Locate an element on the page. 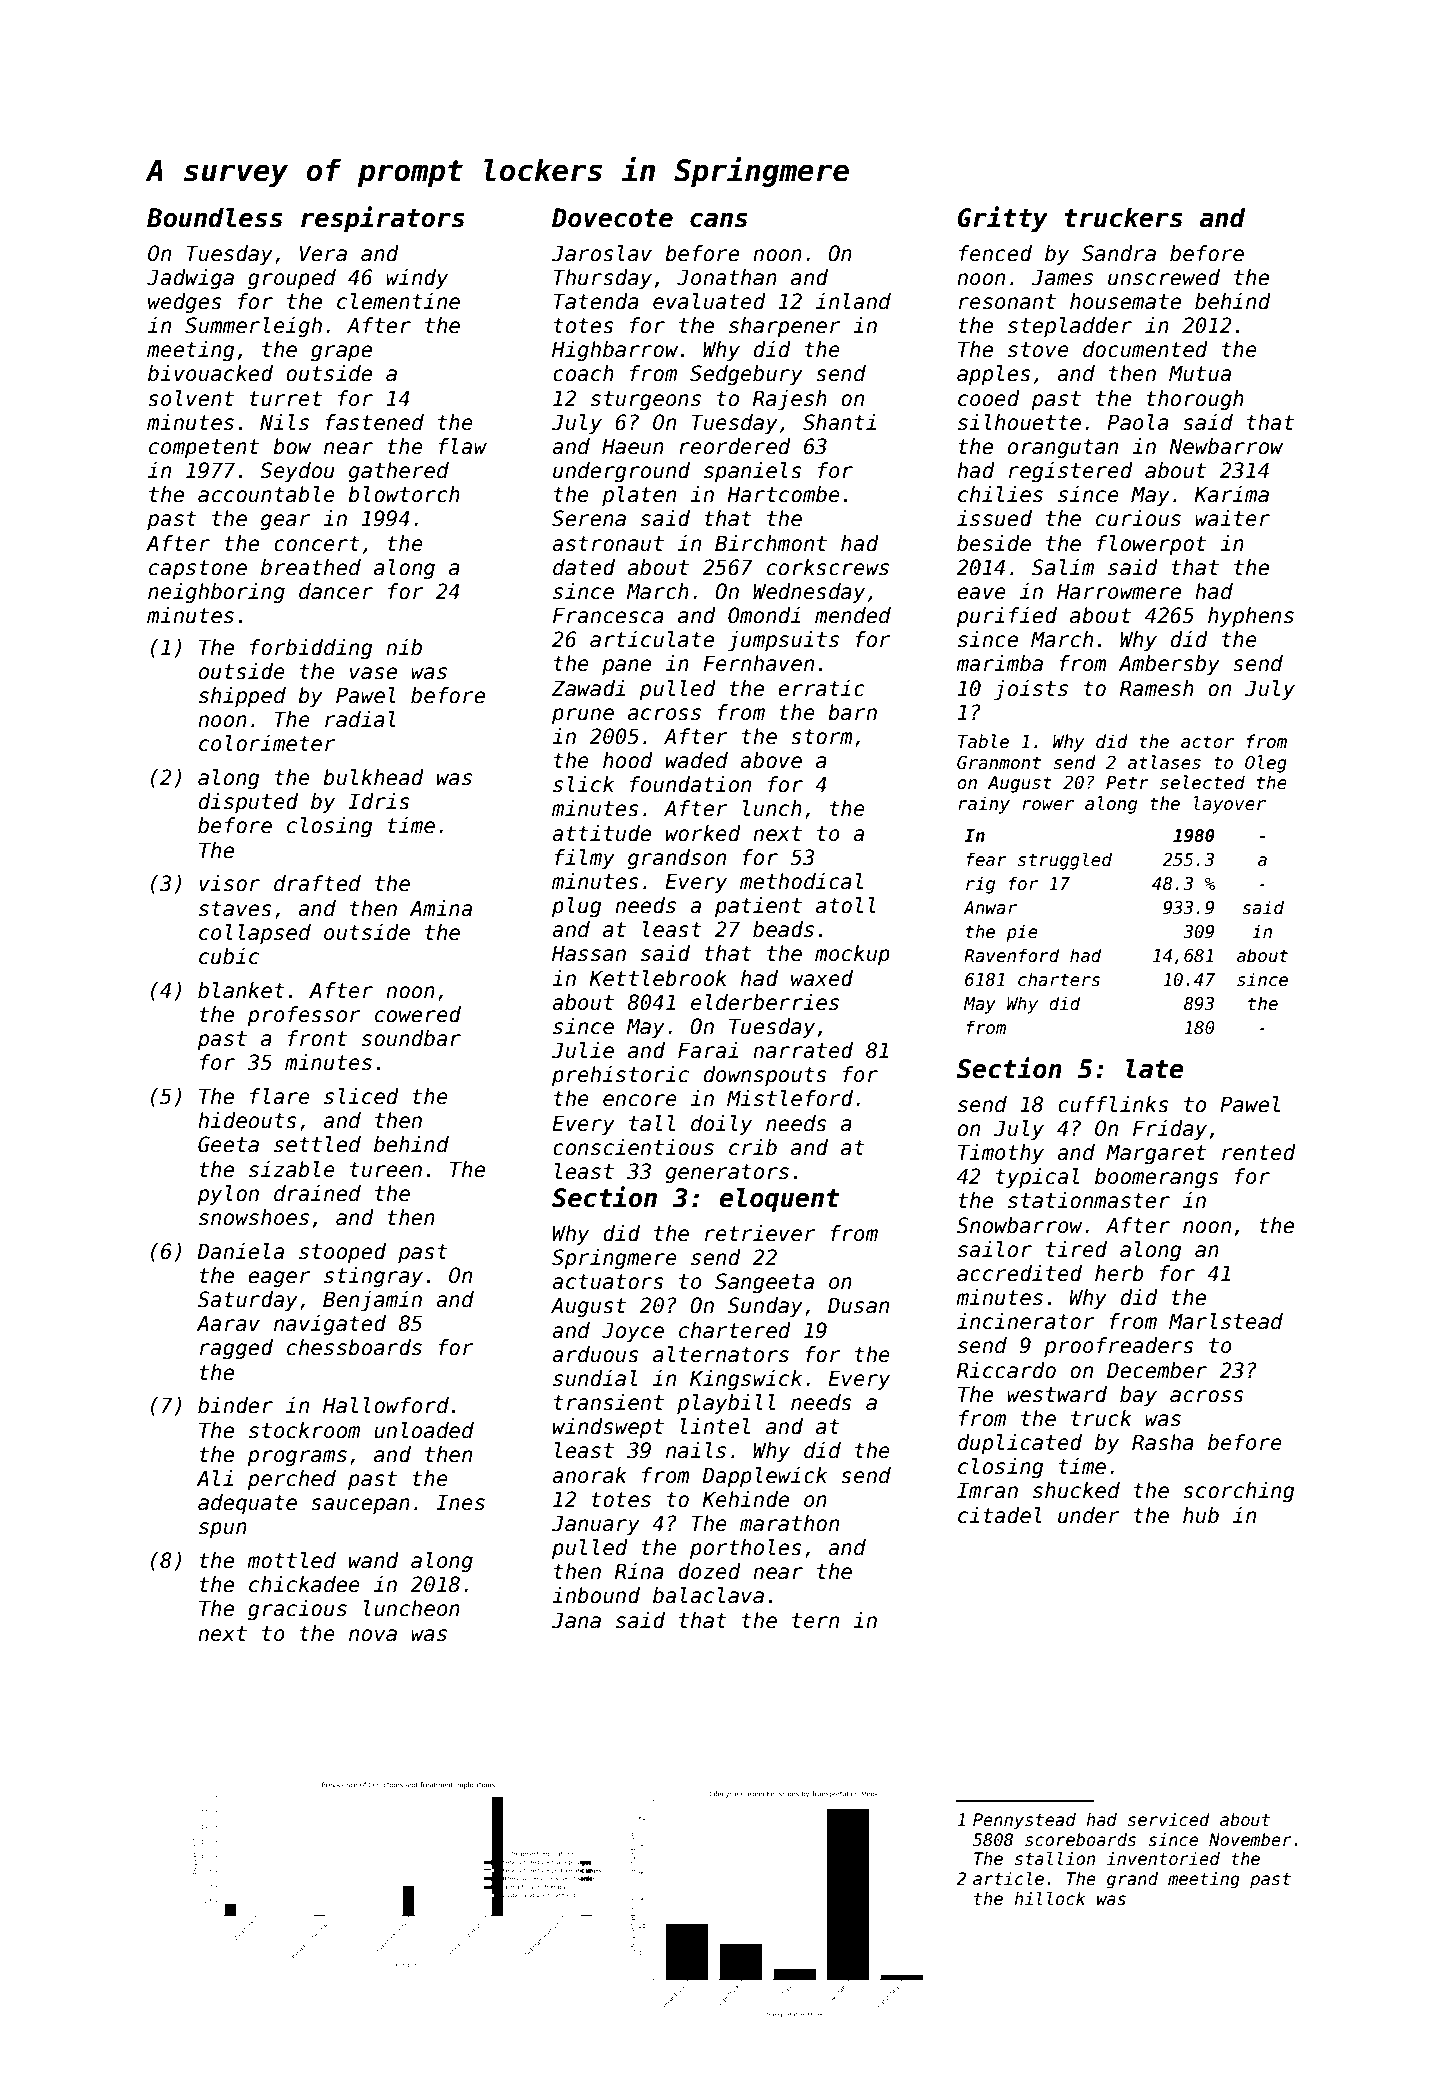  unscrewed is located at coordinates (1164, 277).
